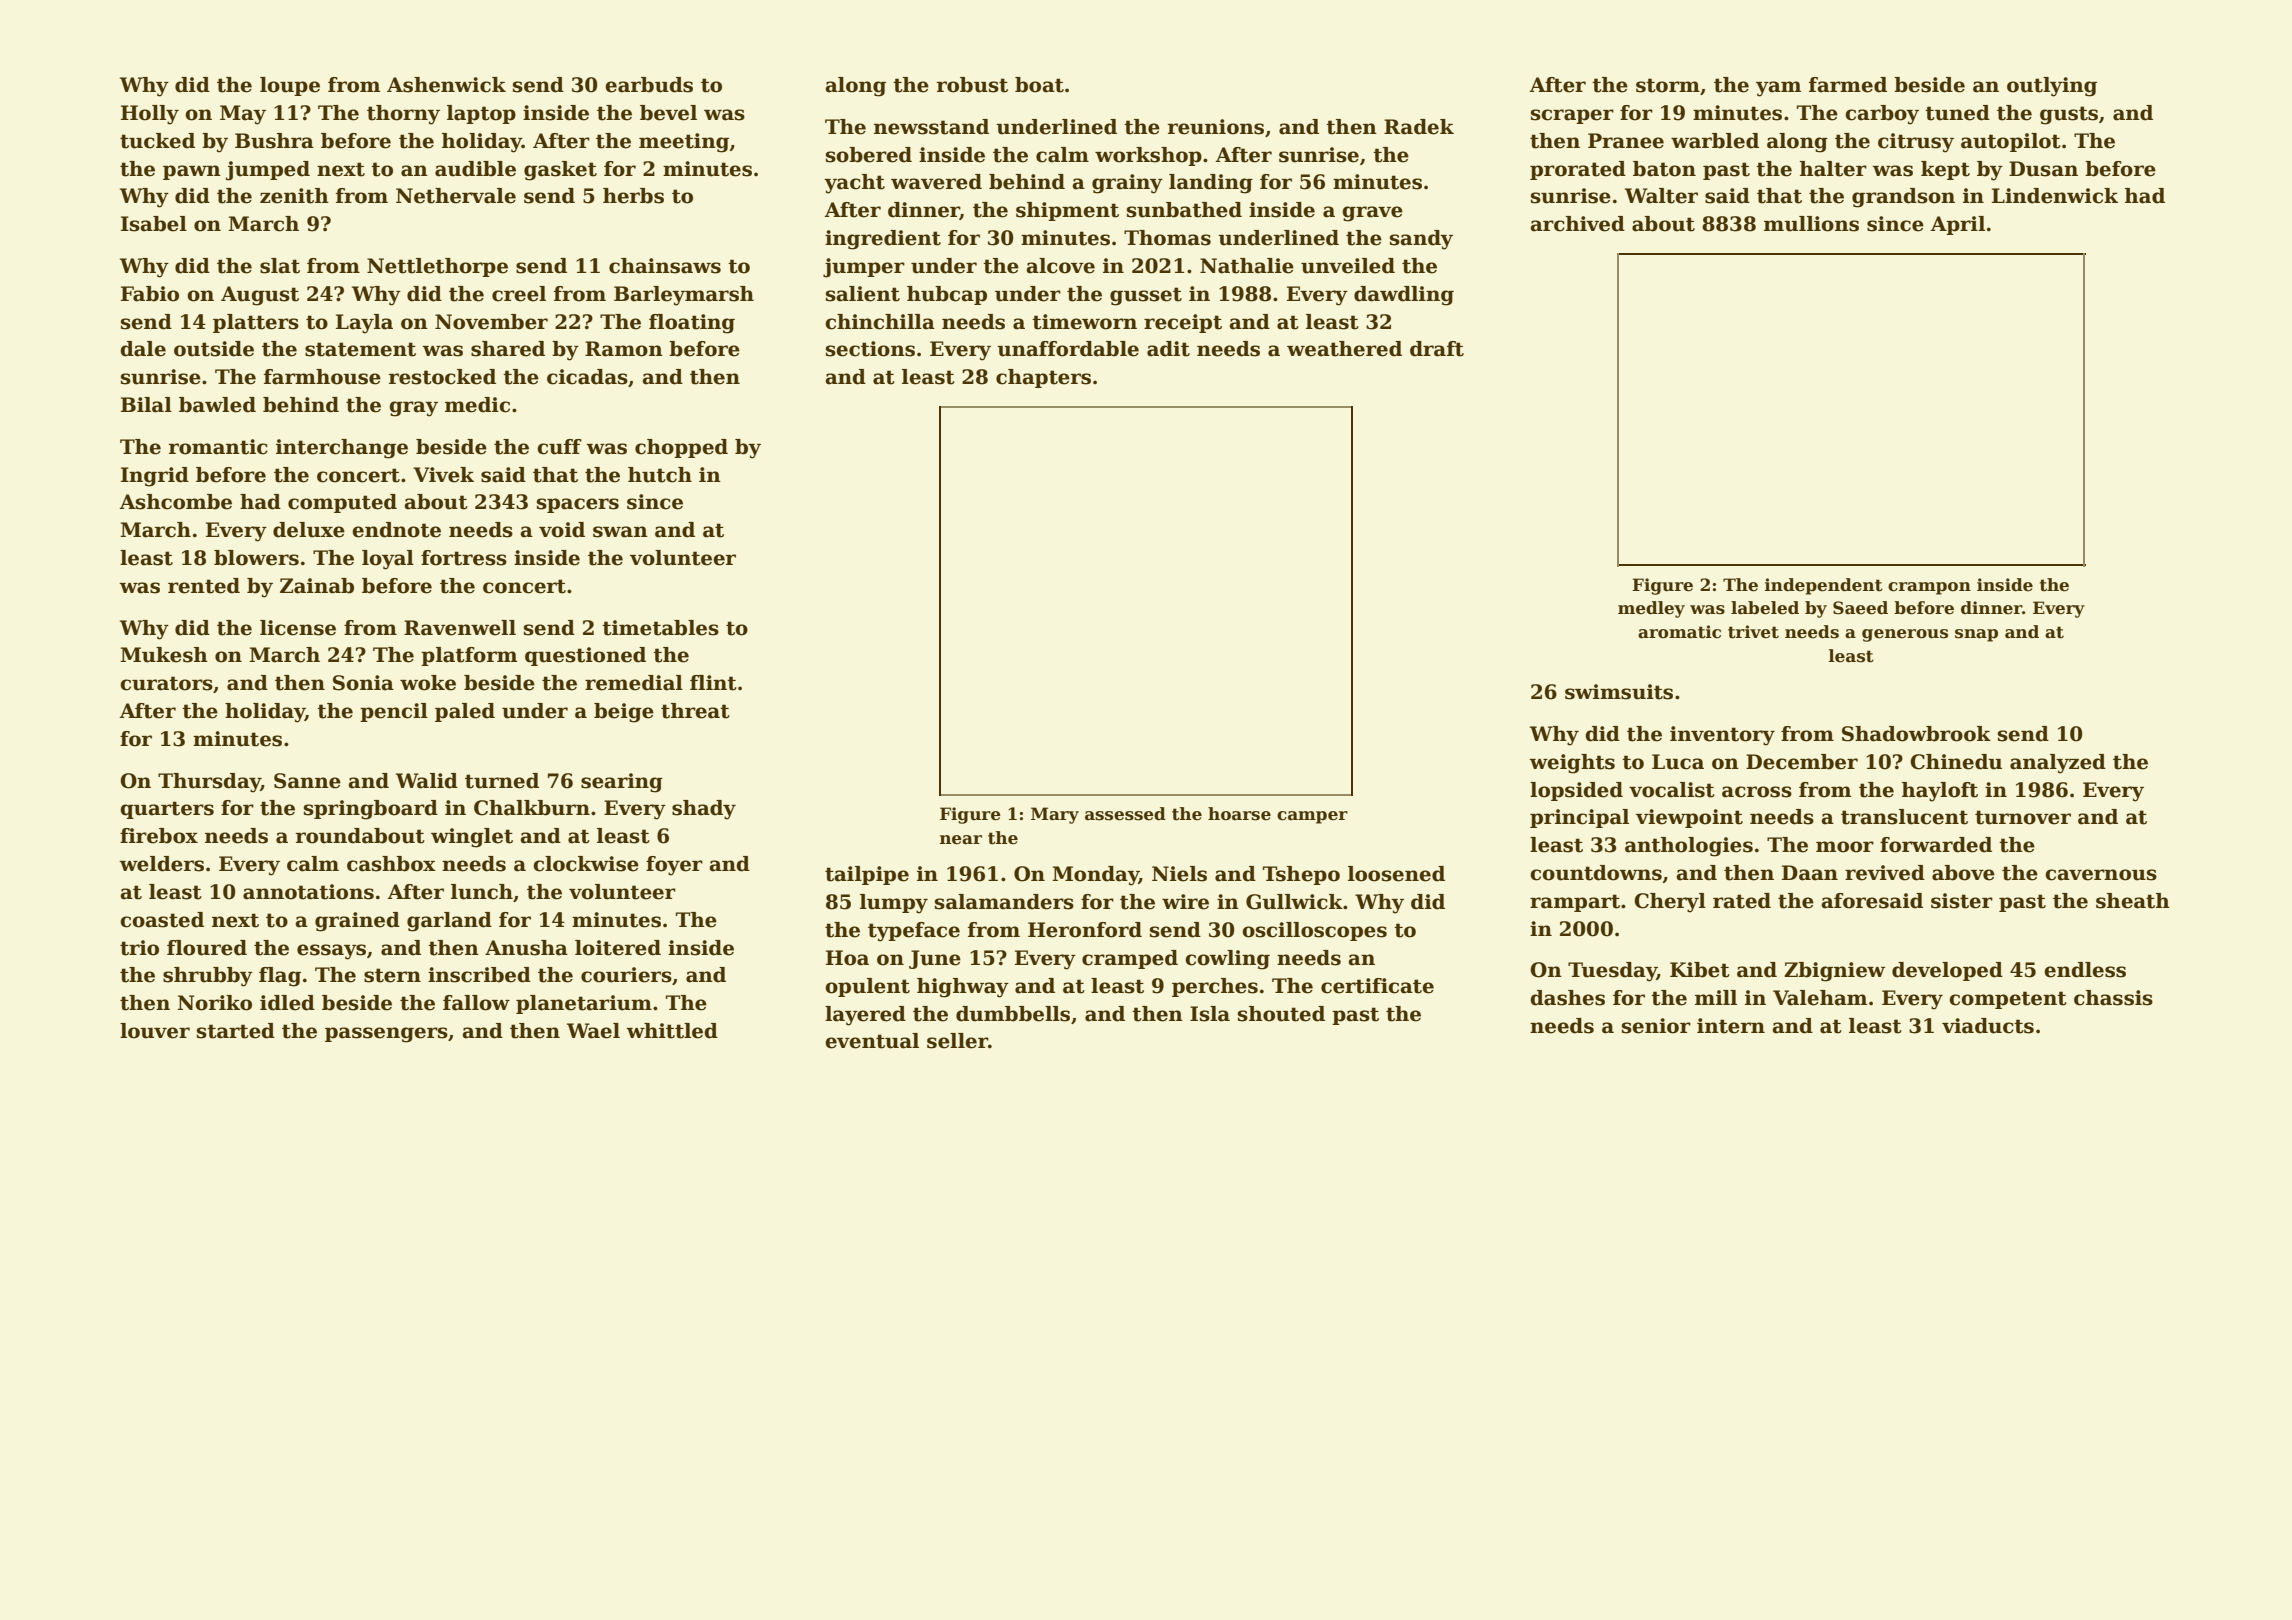  I want to click on citrusy, so click(1916, 143).
